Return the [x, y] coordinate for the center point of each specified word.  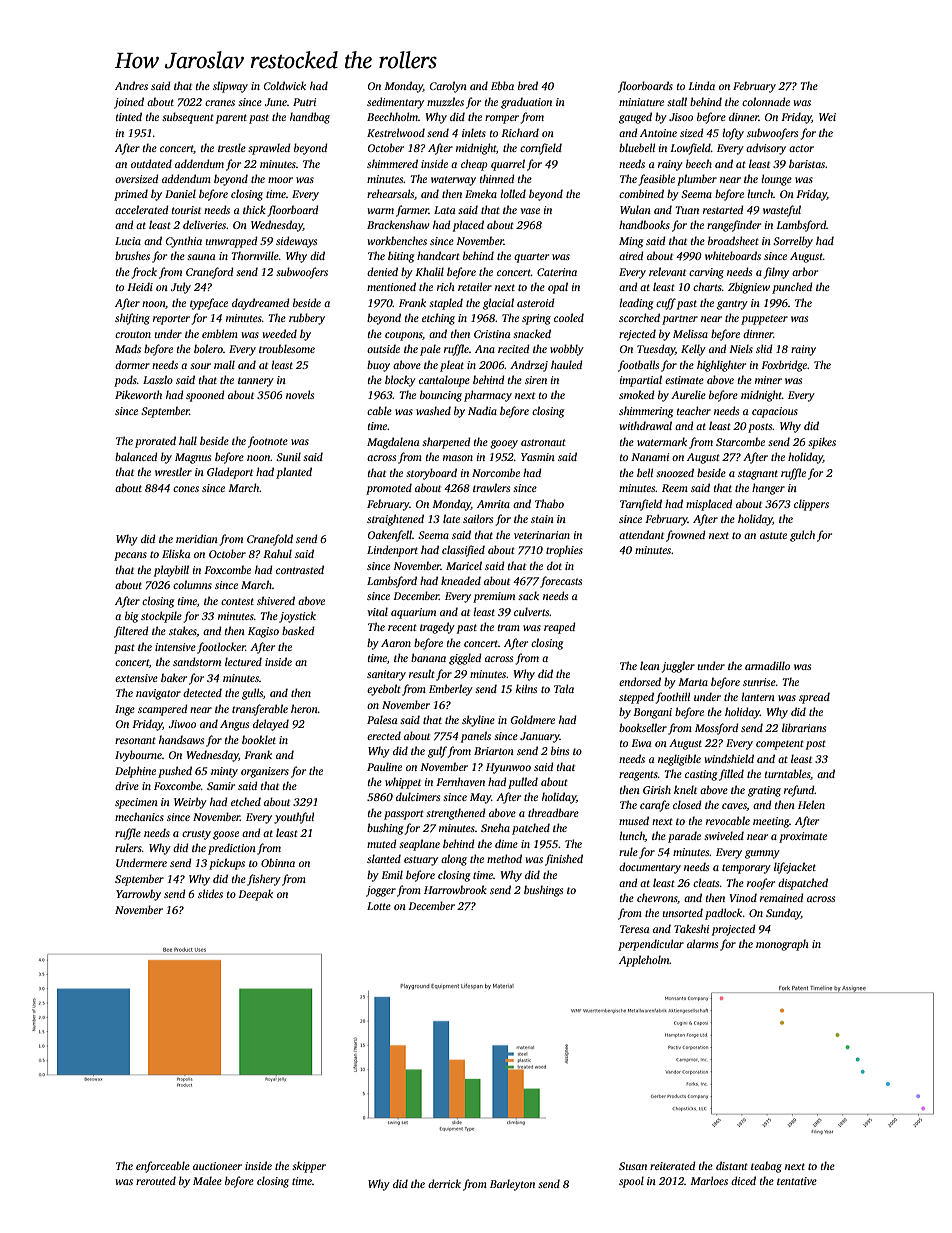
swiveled [724, 835]
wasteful [782, 211]
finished [564, 860]
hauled [567, 364]
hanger [768, 489]
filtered [131, 632]
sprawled [269, 149]
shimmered [392, 163]
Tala [564, 688]
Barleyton [512, 1185]
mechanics [139, 816]
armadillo [767, 665]
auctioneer [217, 1166]
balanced [136, 456]
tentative [797, 1181]
